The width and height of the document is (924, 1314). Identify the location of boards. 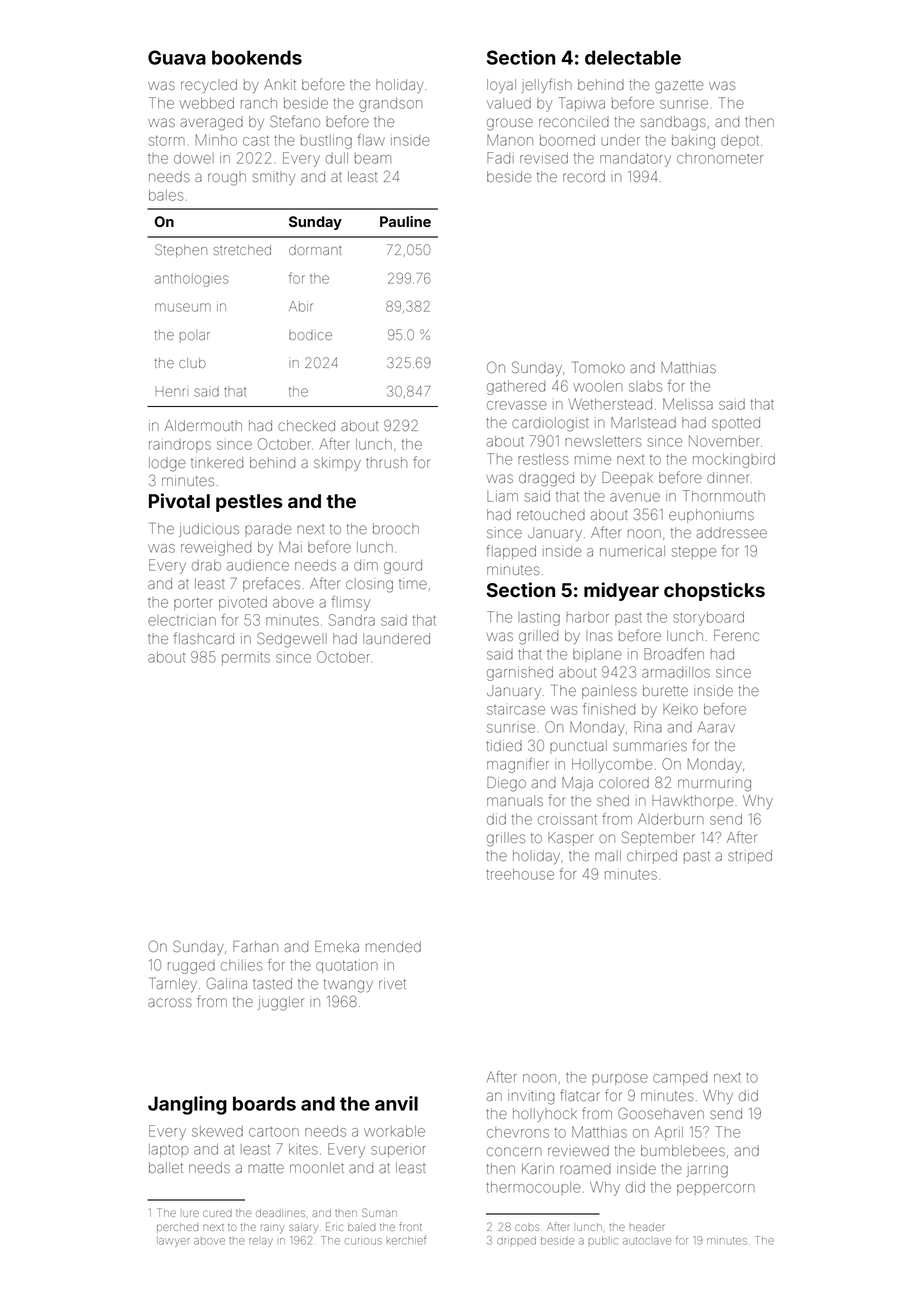
(264, 1103).
